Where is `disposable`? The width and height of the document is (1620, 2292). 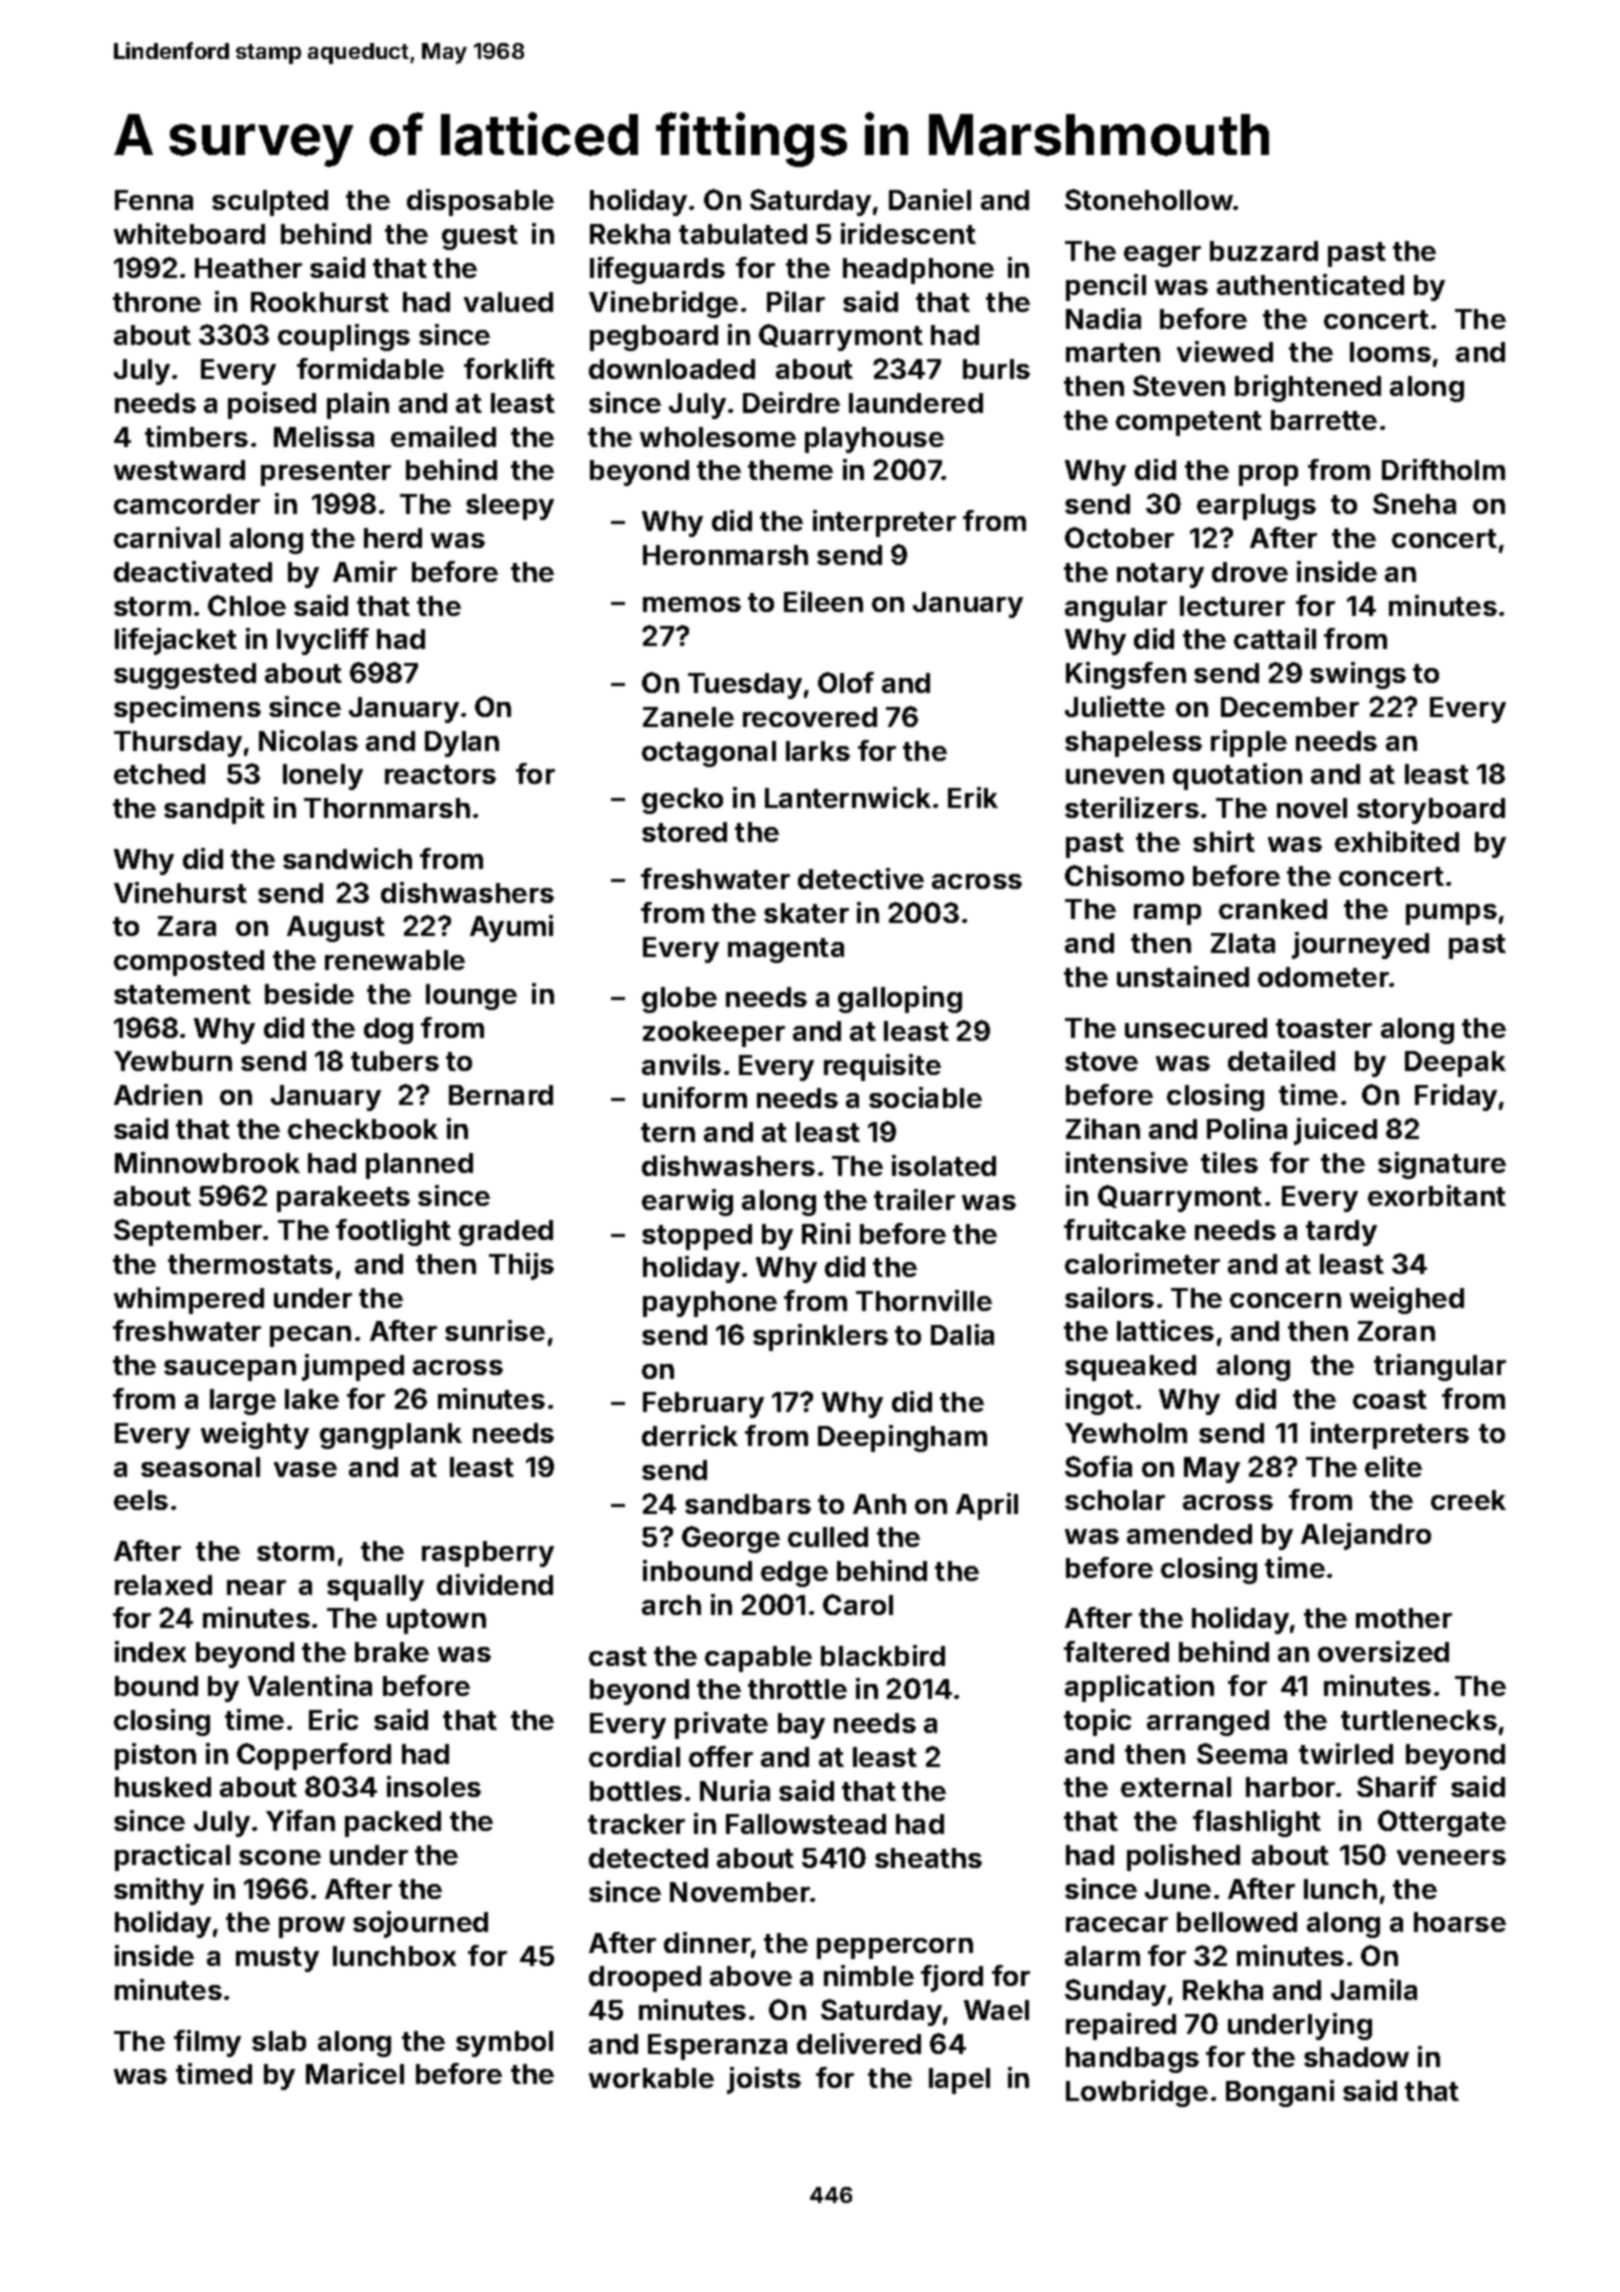 disposable is located at coordinates (480, 202).
